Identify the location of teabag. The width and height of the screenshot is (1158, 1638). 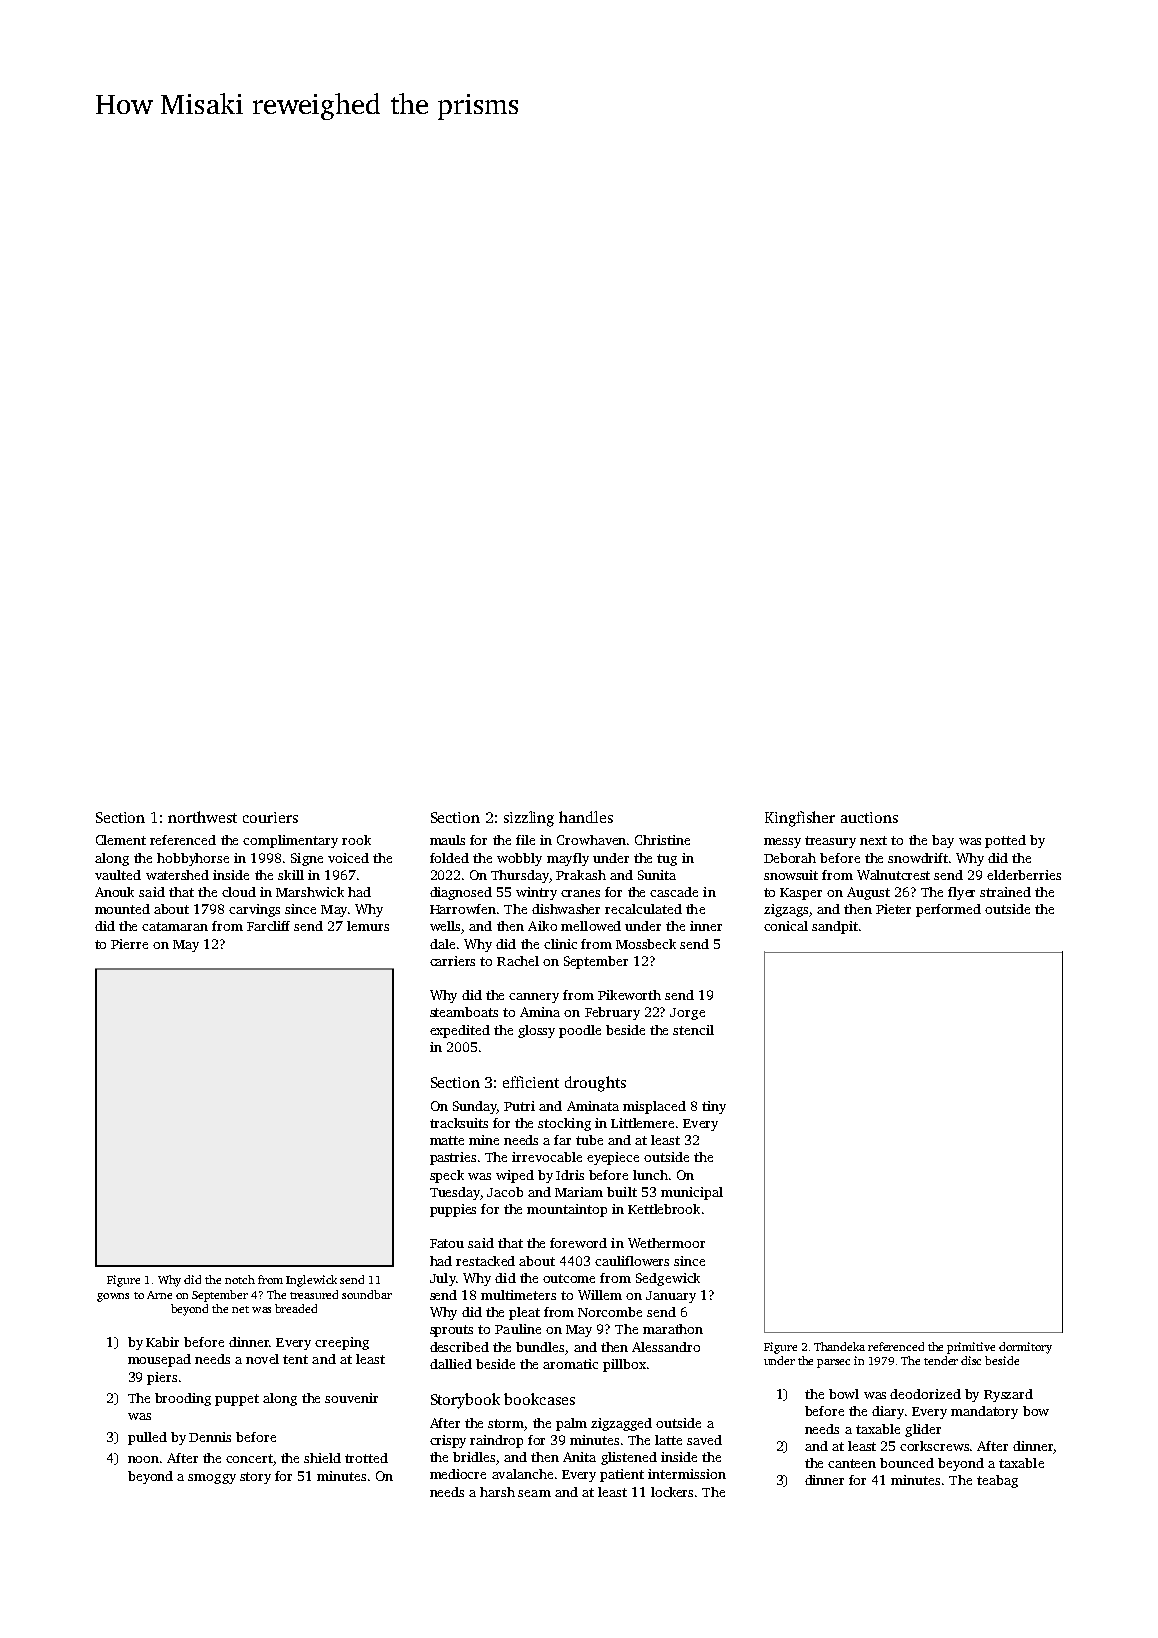
(997, 1481).
